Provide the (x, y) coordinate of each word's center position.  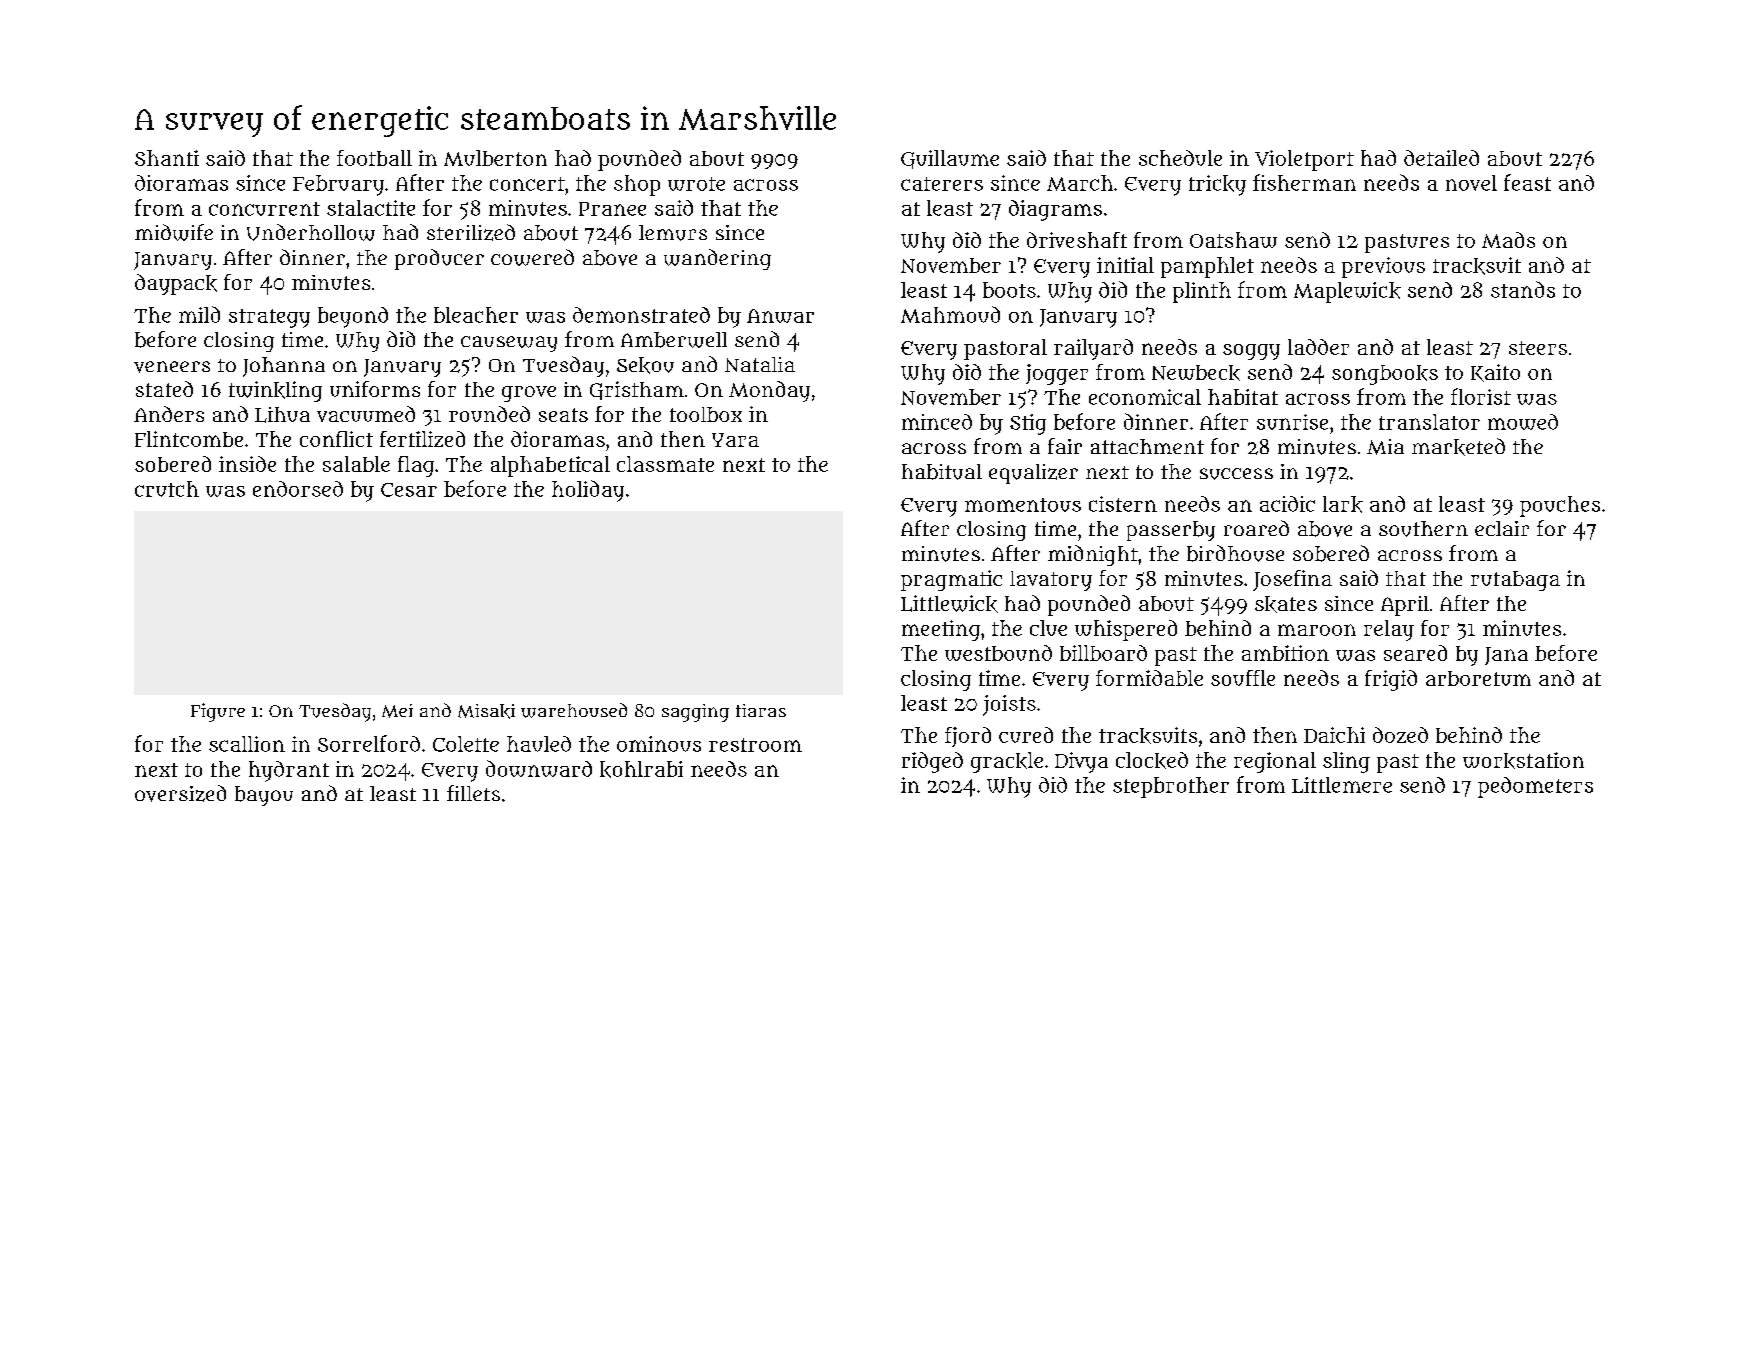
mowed (1523, 422)
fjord (968, 737)
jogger (1057, 374)
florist (1481, 396)
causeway (509, 344)
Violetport (1304, 160)
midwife (174, 232)
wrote (696, 184)
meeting (941, 630)
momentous (1023, 505)
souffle (1243, 678)
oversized (180, 793)
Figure (218, 712)
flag (416, 466)
